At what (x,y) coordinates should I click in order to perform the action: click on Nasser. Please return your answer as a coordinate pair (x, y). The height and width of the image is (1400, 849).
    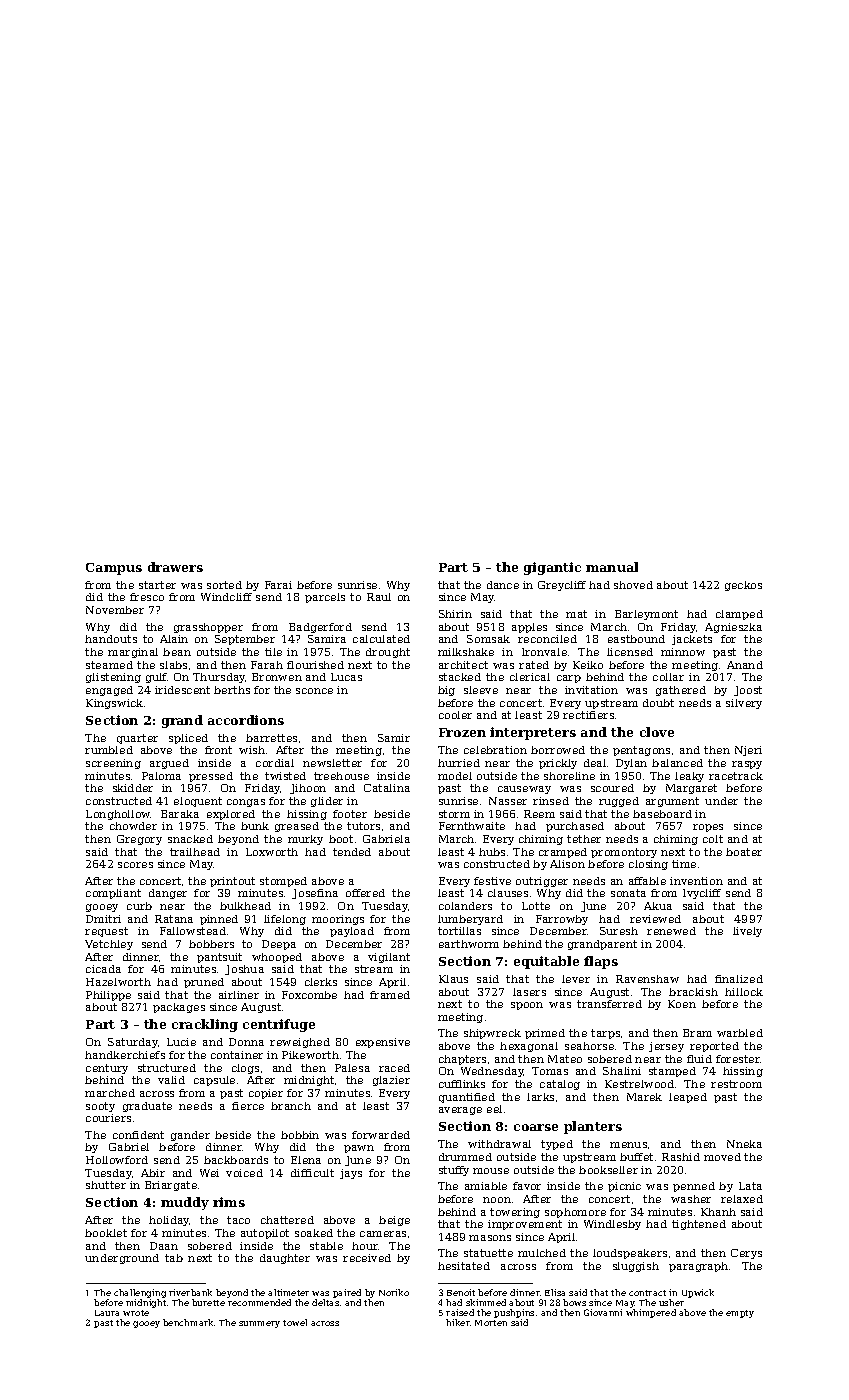
    Looking at the image, I should click on (508, 801).
